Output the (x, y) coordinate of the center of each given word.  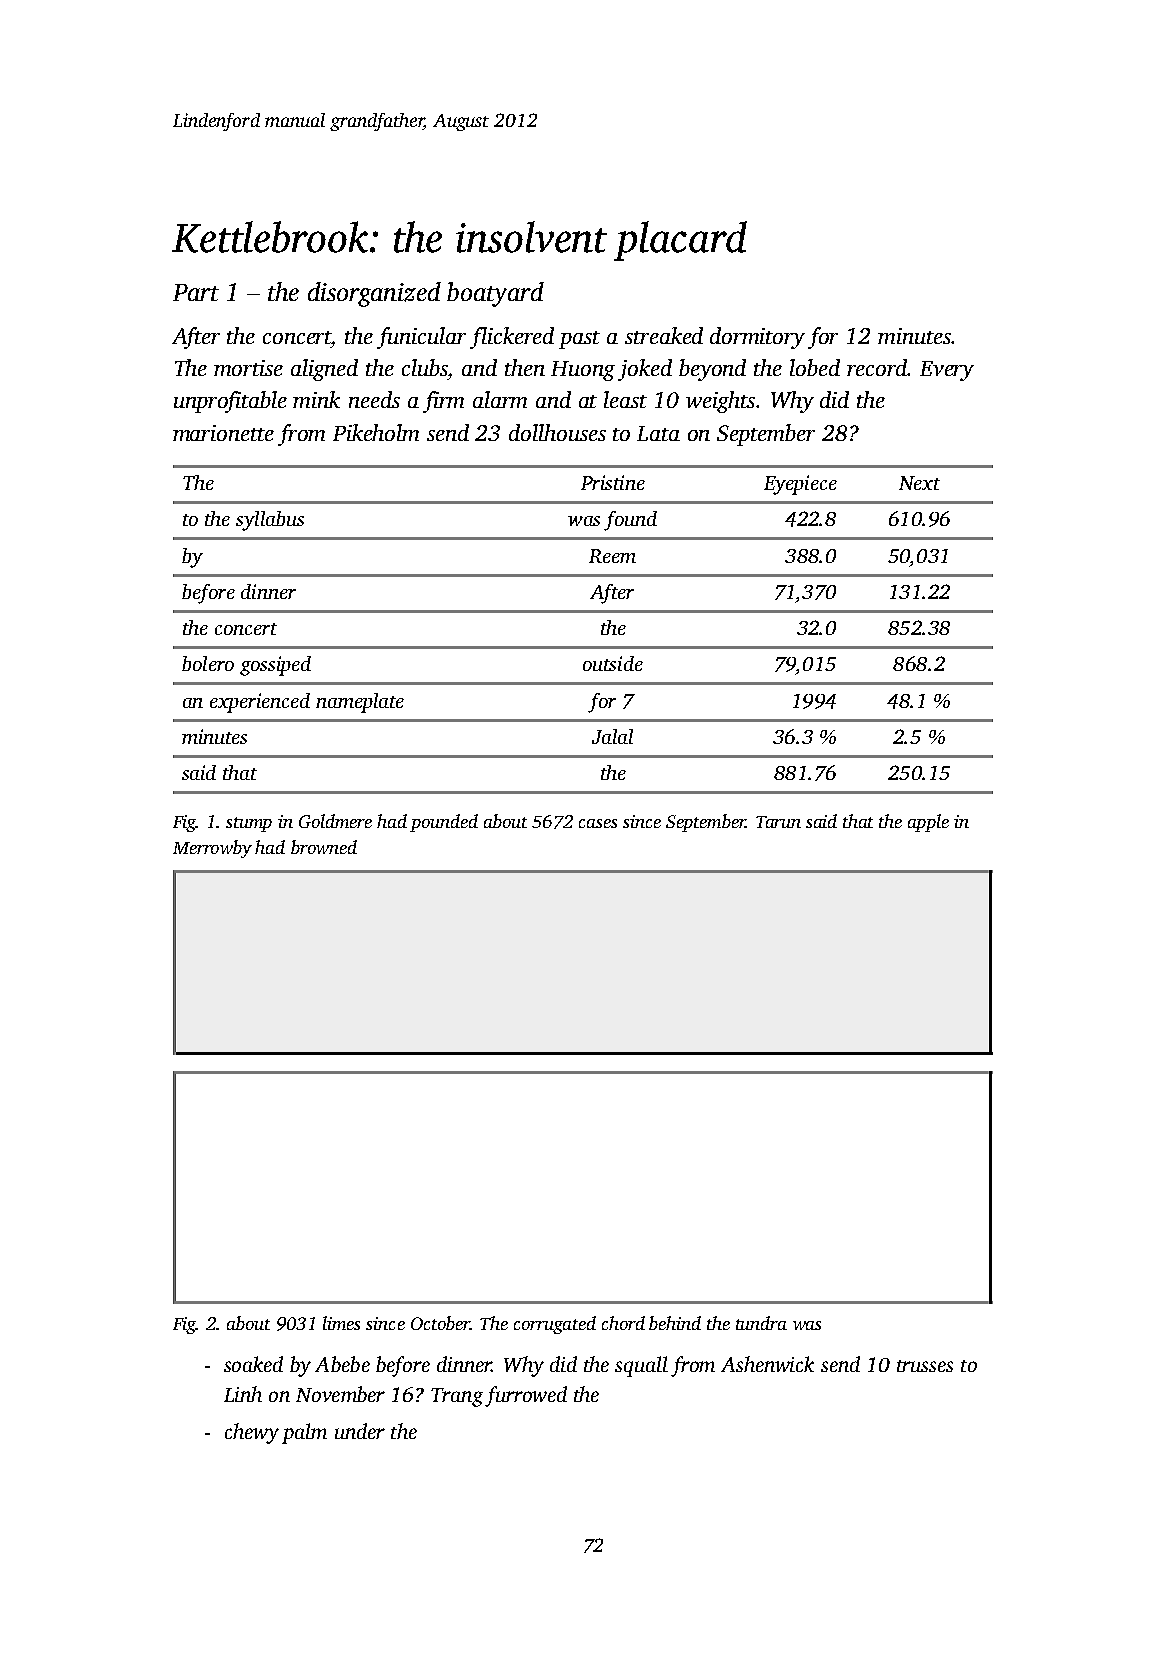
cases (598, 823)
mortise (248, 368)
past (579, 340)
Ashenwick (767, 1364)
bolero (208, 663)
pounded (444, 823)
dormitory (757, 338)
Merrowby (212, 849)
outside (613, 663)
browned (324, 847)
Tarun (778, 822)
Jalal (612, 736)
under (360, 1431)
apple (928, 823)
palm (304, 1433)
